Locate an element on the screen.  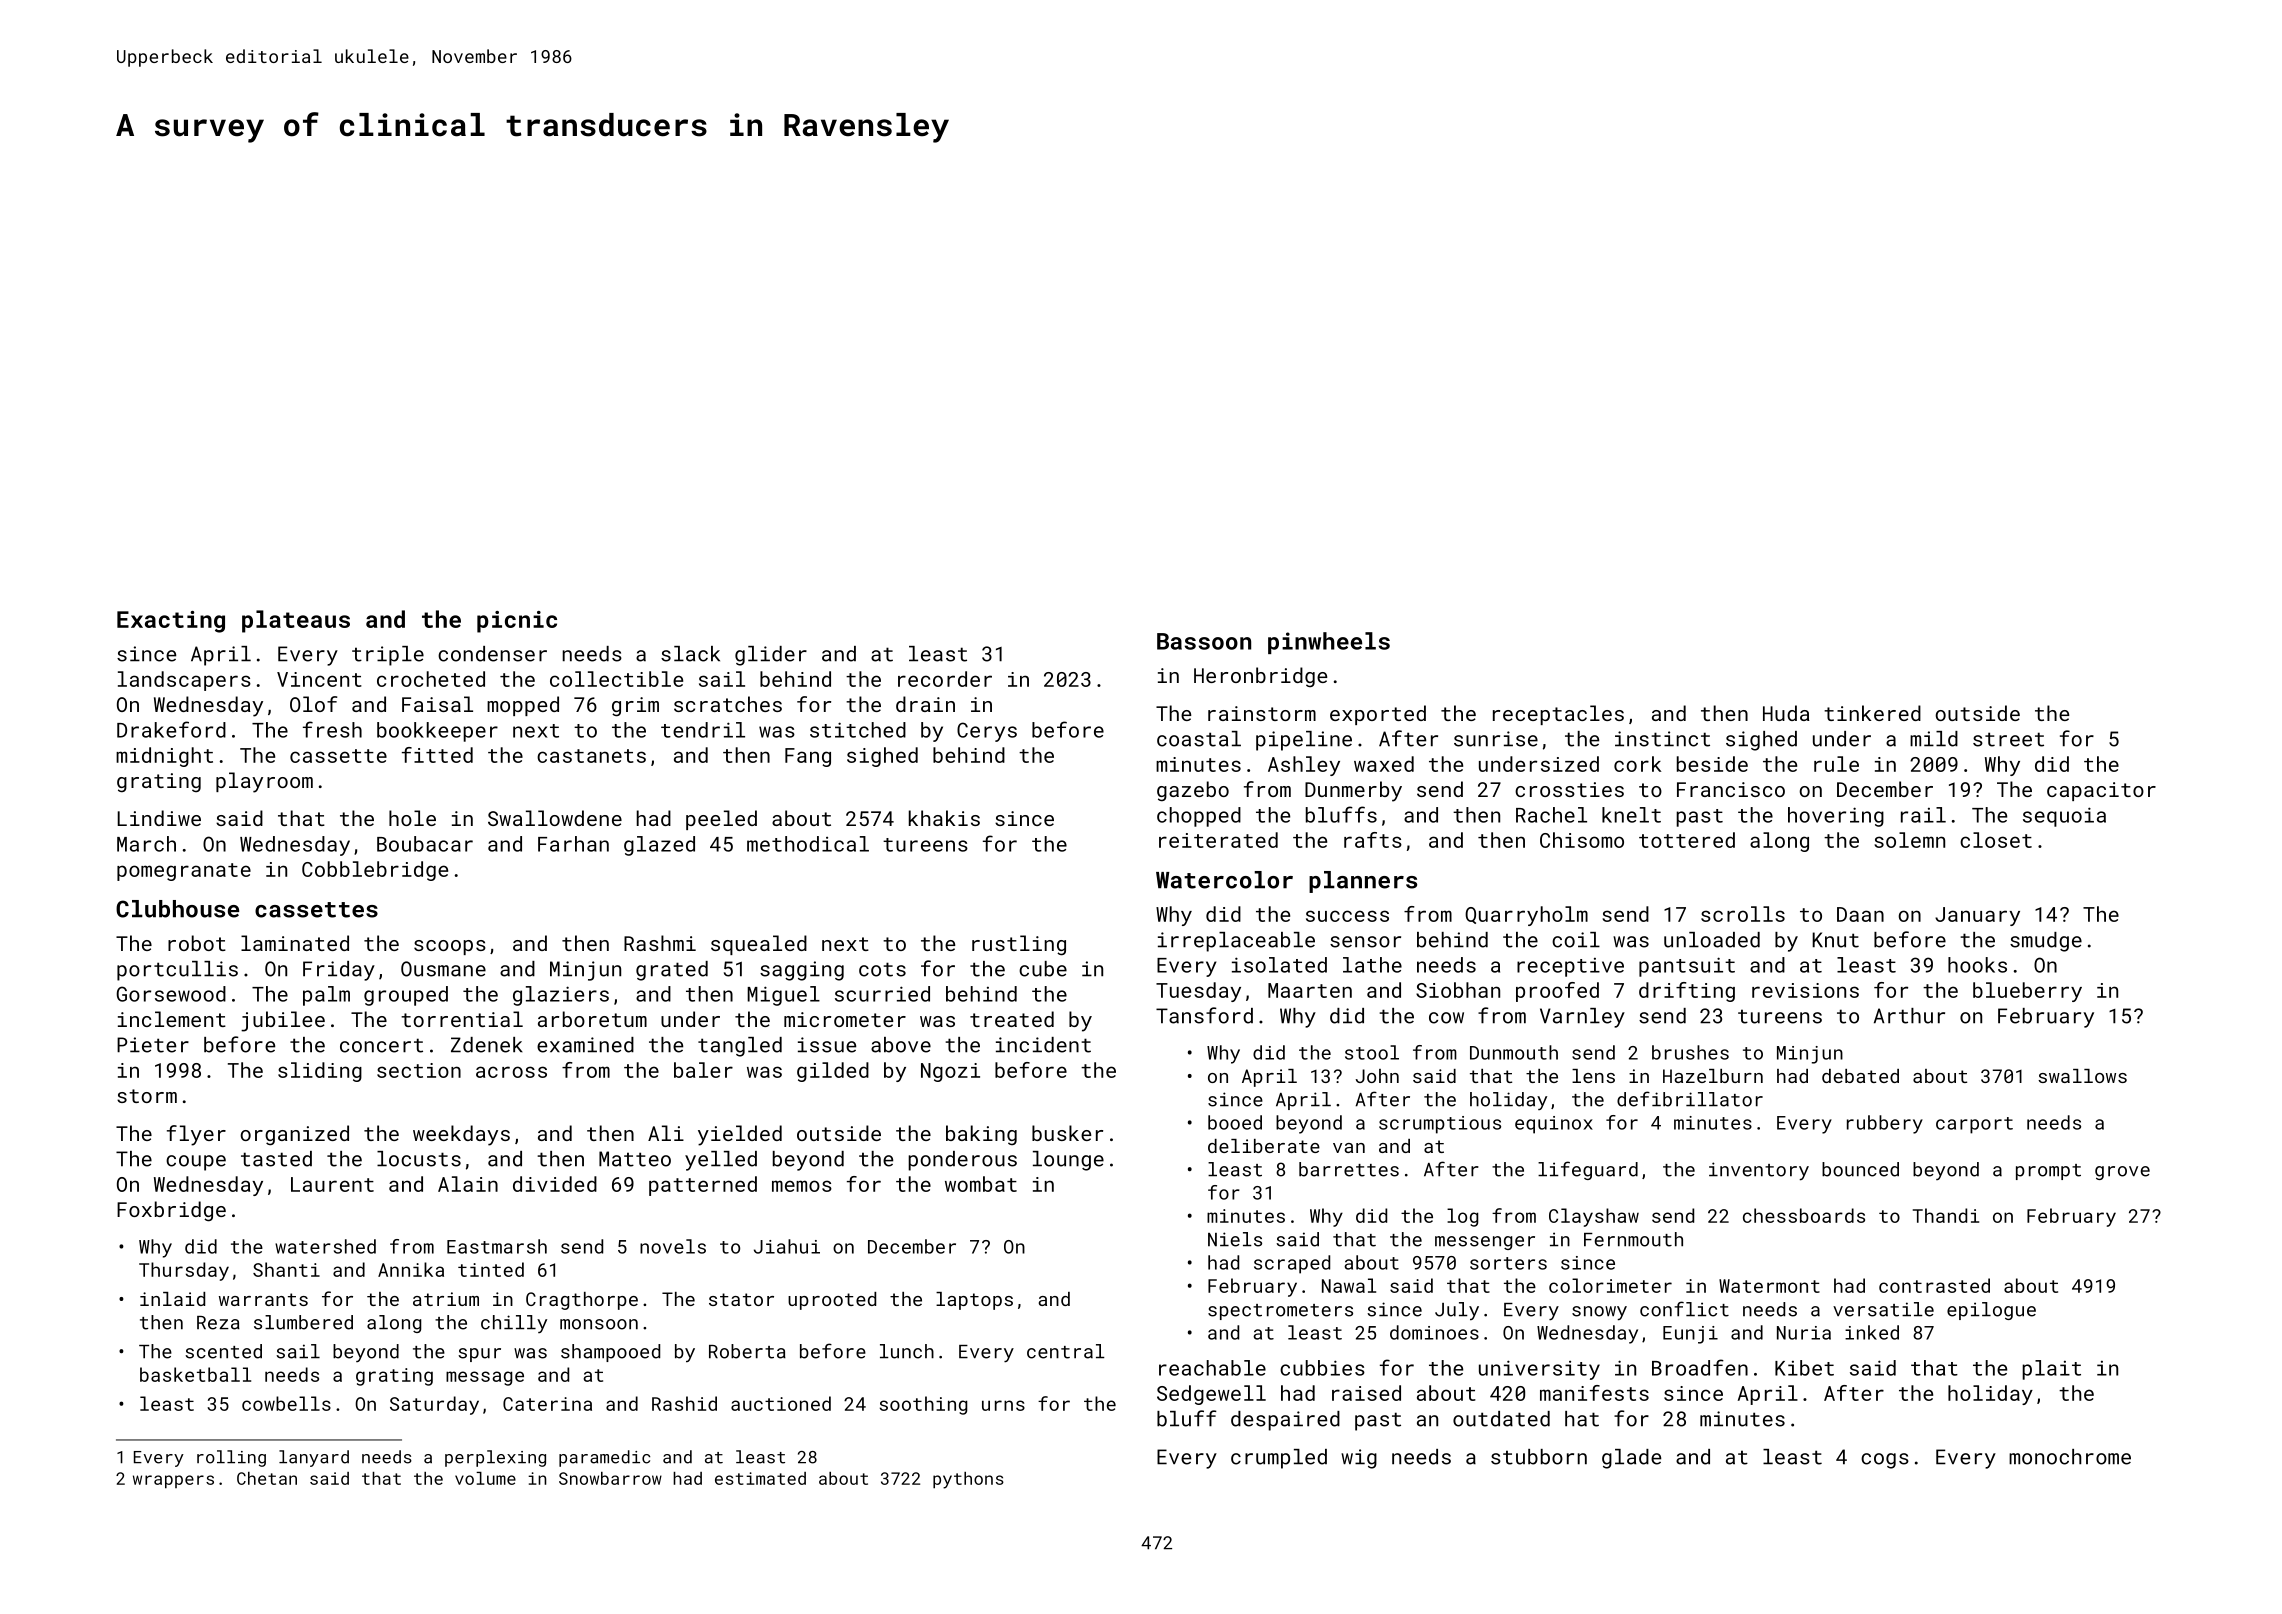
wig is located at coordinates (1359, 1459).
